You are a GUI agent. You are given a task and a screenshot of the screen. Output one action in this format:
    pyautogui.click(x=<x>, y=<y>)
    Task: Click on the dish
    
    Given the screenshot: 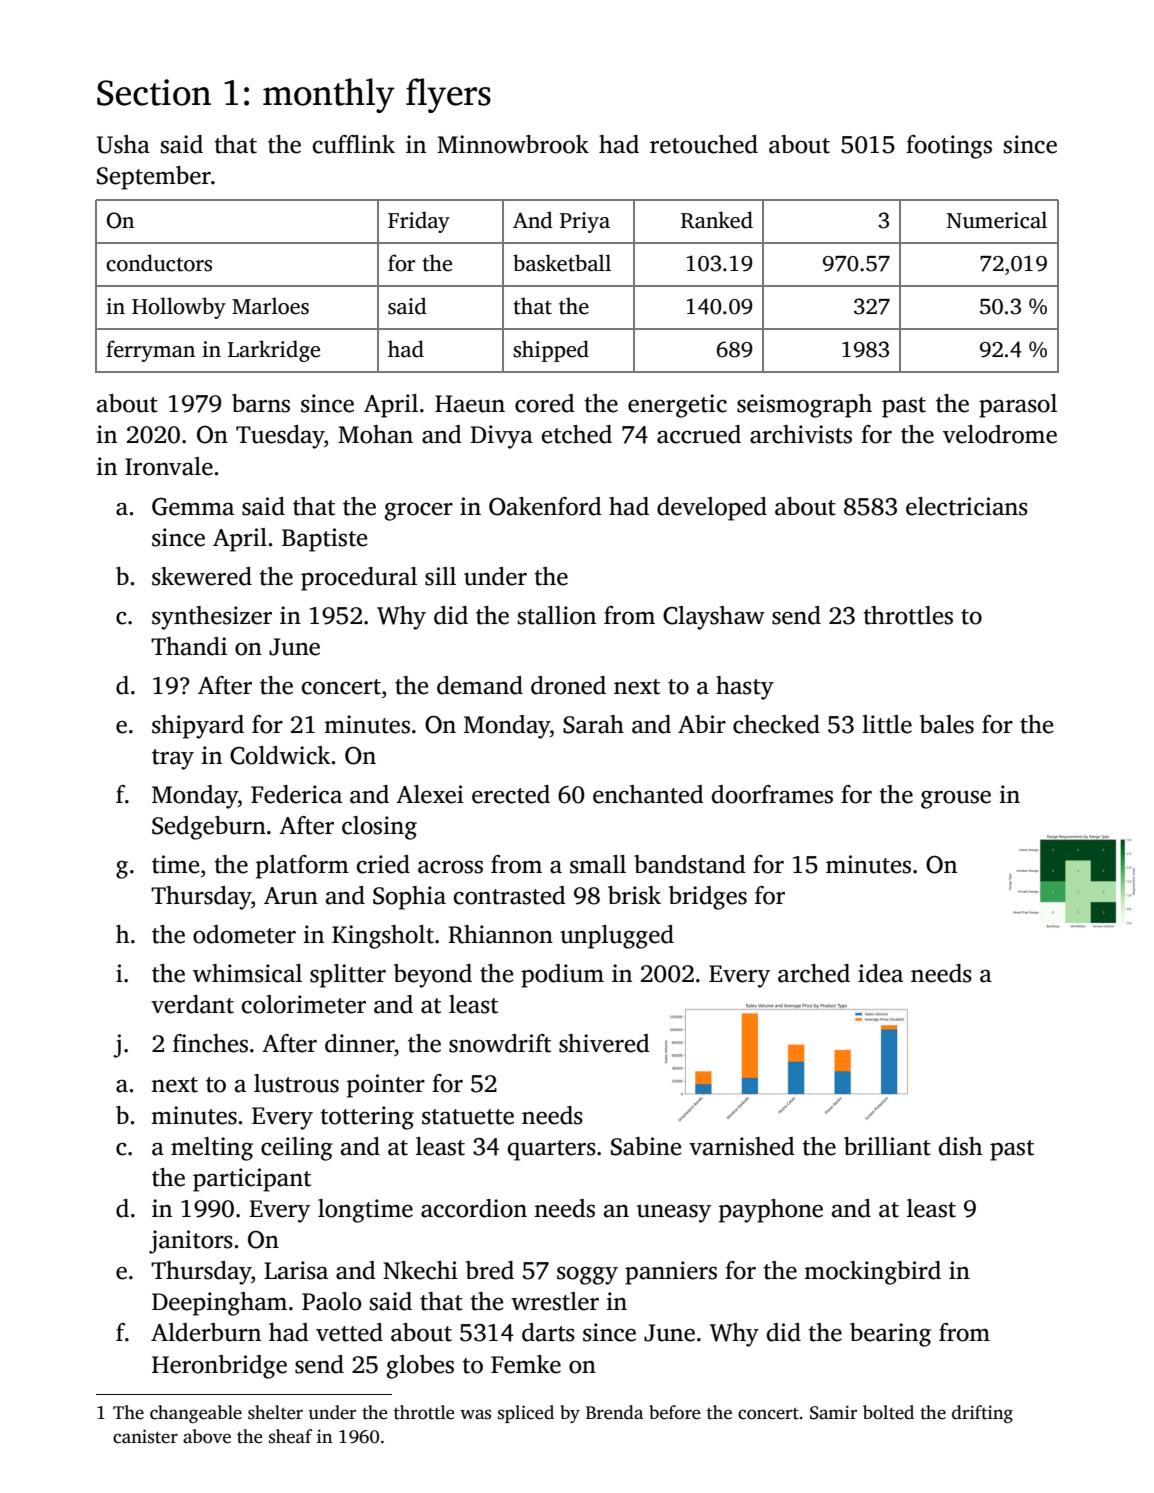 What is the action you would take?
    pyautogui.click(x=961, y=1146)
